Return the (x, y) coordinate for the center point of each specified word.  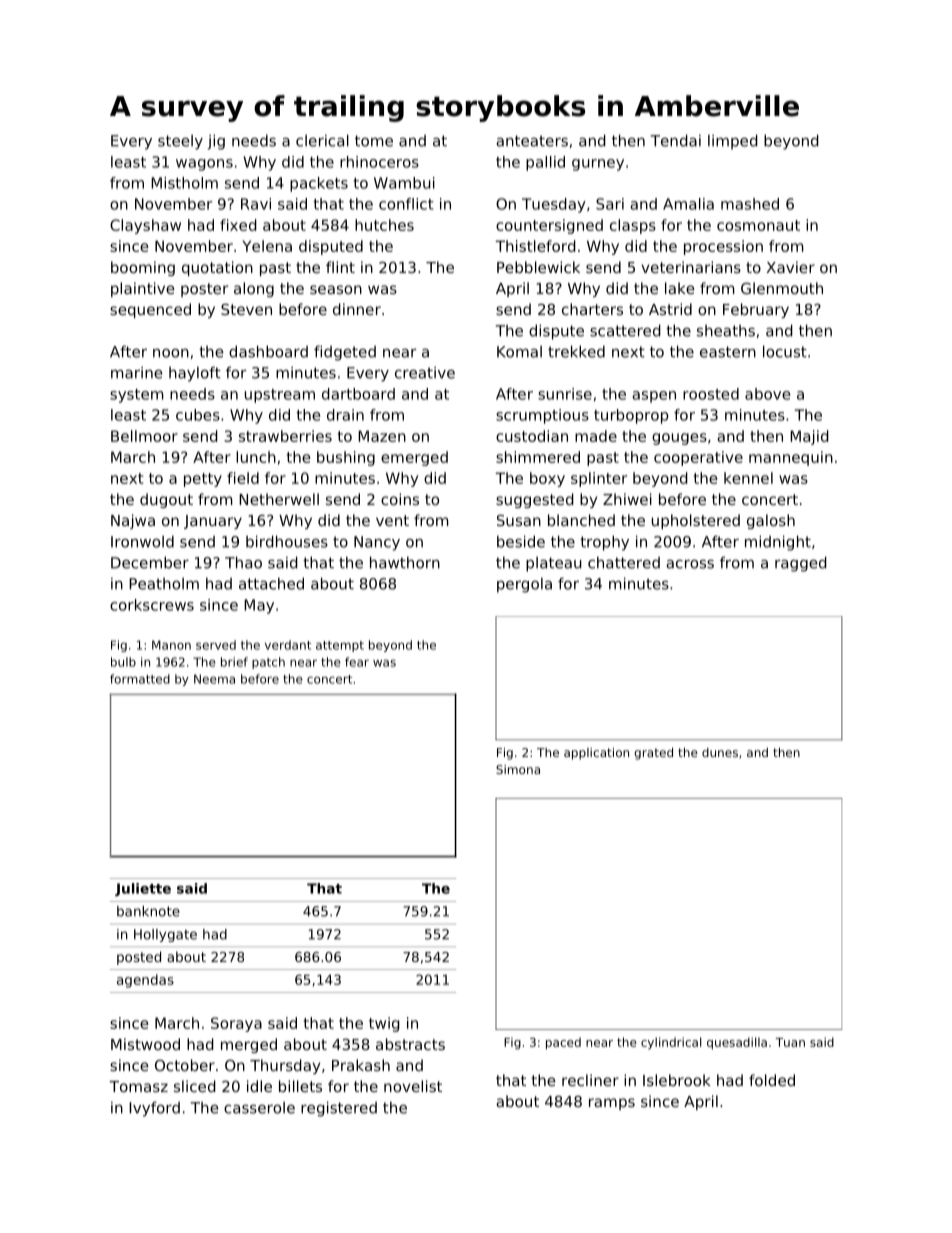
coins (400, 499)
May (259, 606)
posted (139, 958)
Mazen (382, 436)
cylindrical (671, 1043)
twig (384, 1024)
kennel (748, 478)
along (254, 289)
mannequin (791, 458)
